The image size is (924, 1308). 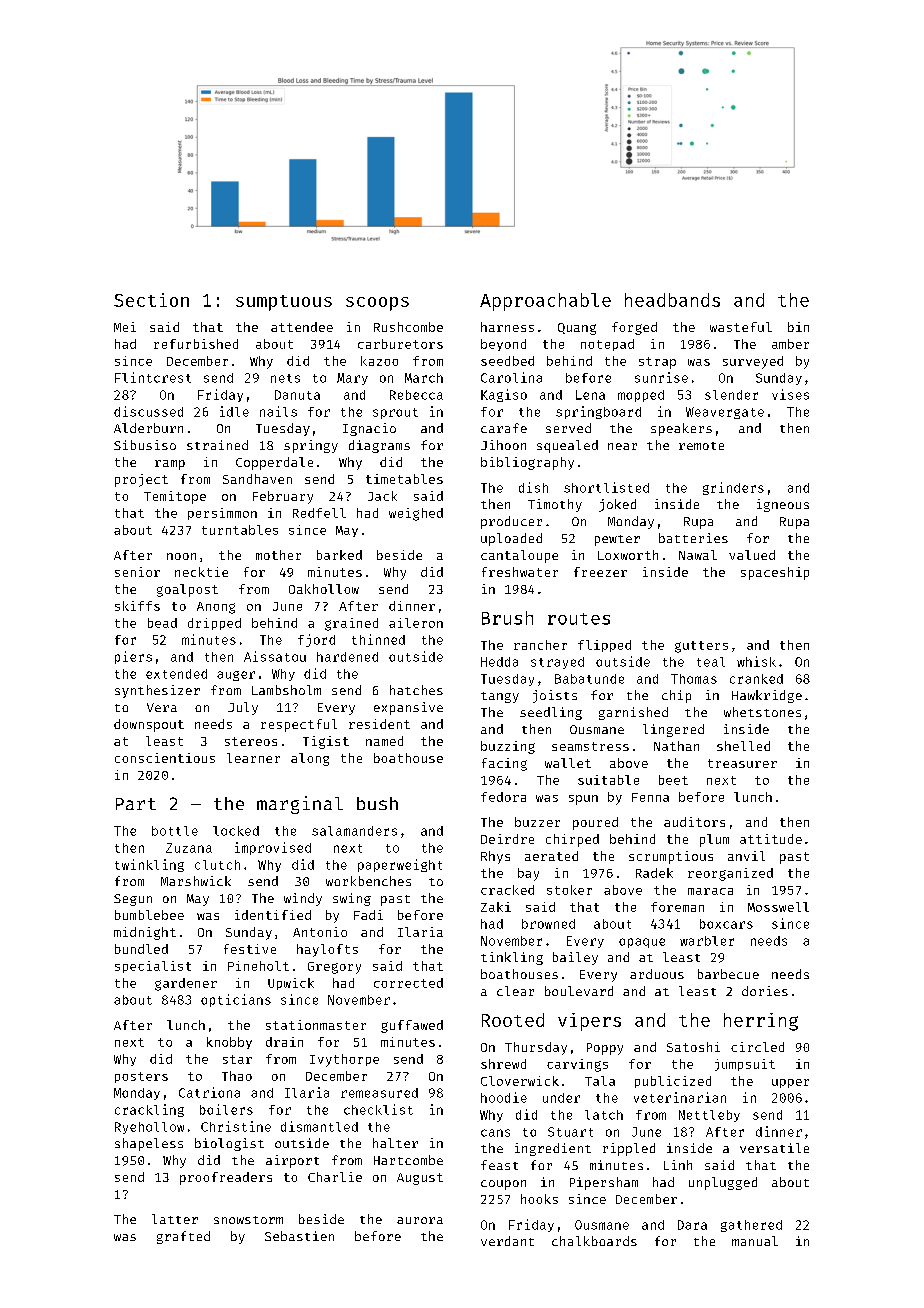 I want to click on nets, so click(x=285, y=378).
